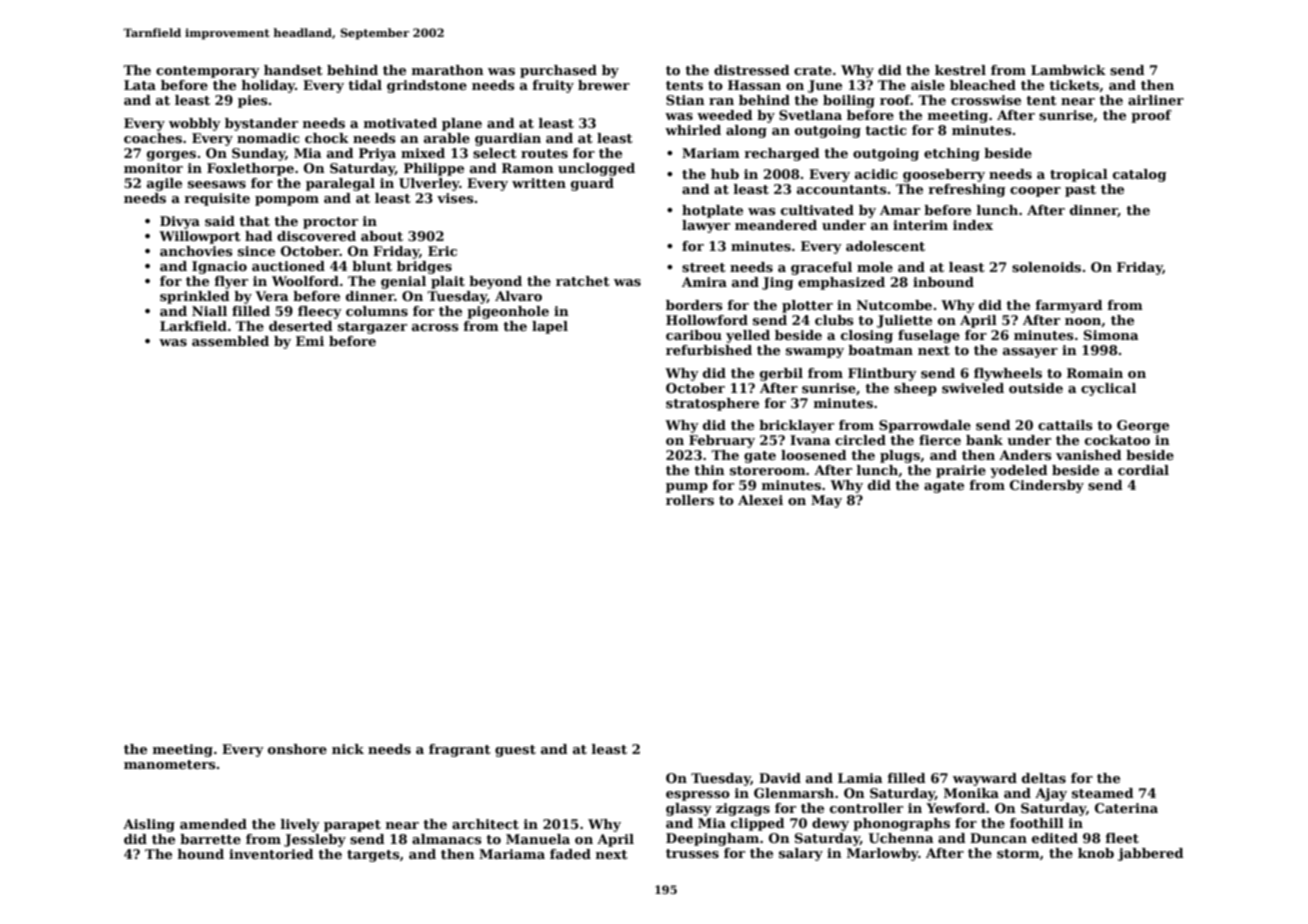 The width and height of the screenshot is (1308, 924). What do you see at coordinates (170, 764) in the screenshot?
I see `manometers` at bounding box center [170, 764].
